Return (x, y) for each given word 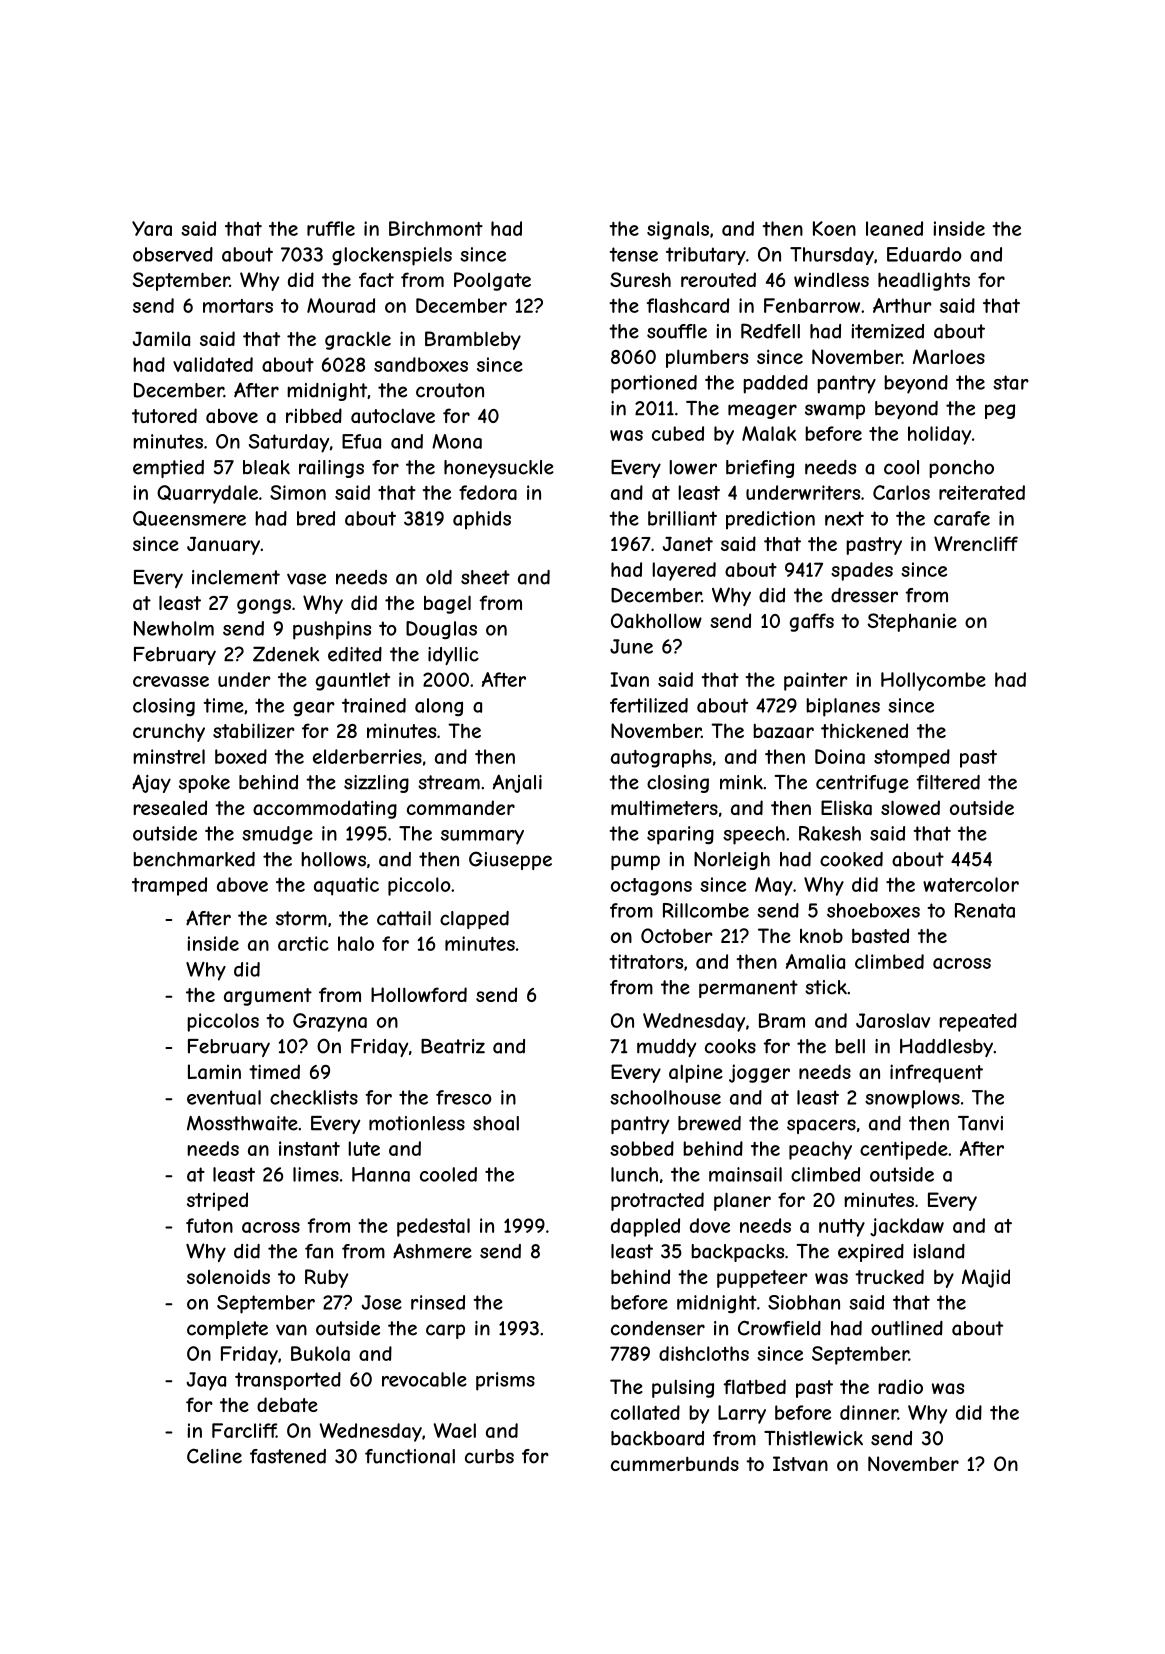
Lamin (214, 1072)
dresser (864, 595)
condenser (658, 1328)
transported (288, 1381)
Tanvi (980, 1123)
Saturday (289, 443)
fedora (488, 492)
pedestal (433, 1227)
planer (742, 1201)
